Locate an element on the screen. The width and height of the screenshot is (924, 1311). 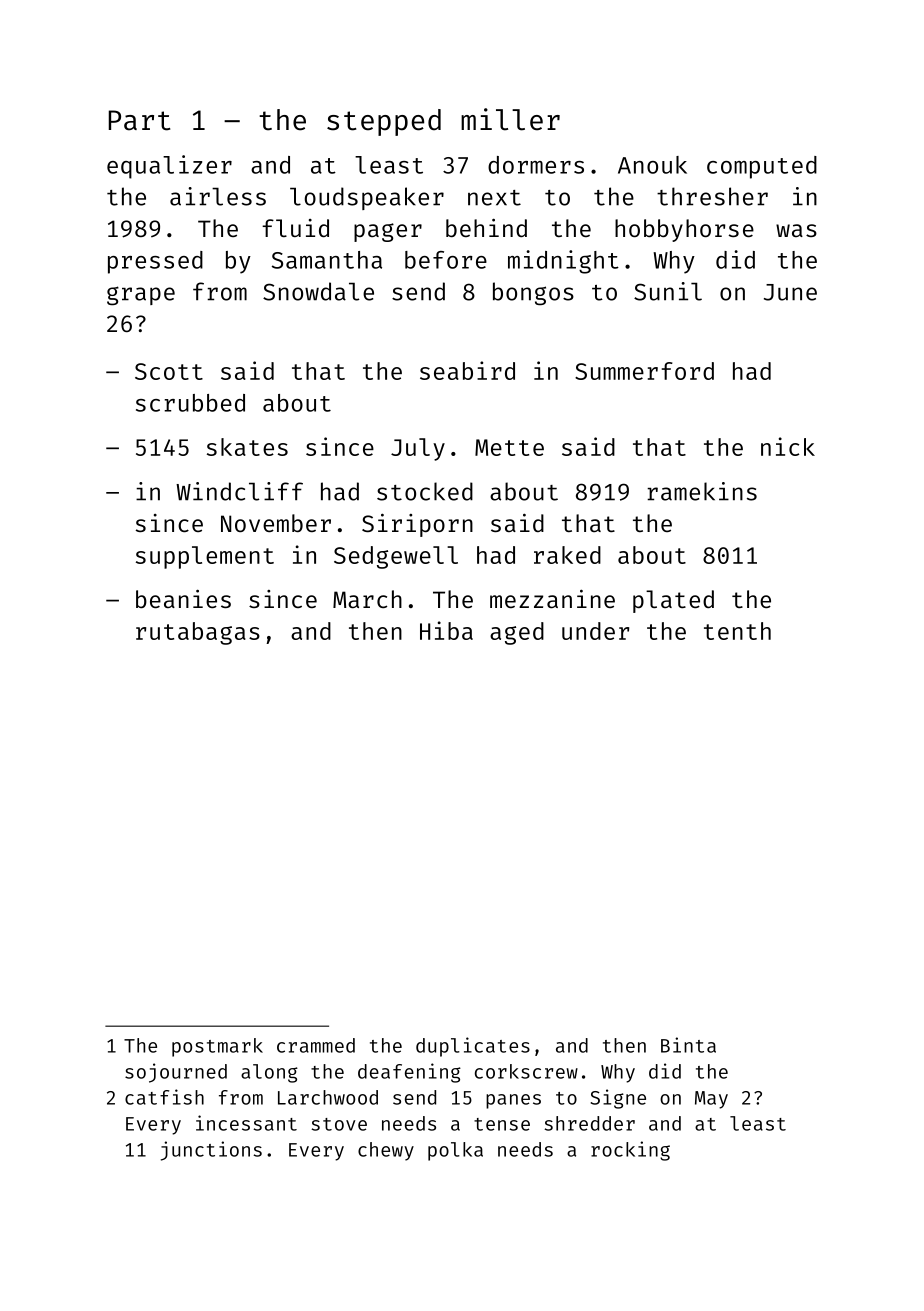
stepped is located at coordinates (384, 122).
